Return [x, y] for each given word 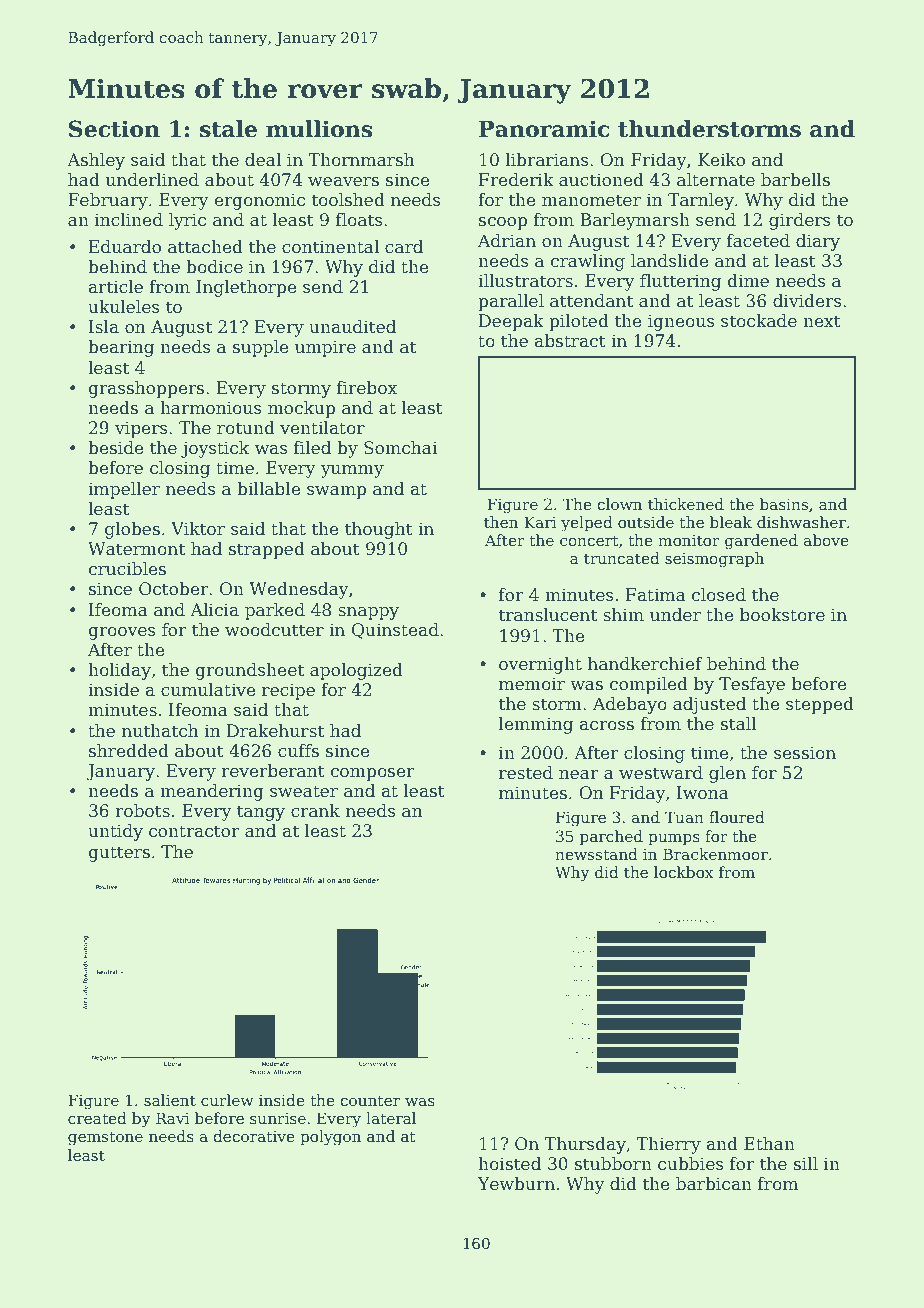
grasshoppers [146, 389]
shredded [129, 751]
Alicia [214, 610]
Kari [540, 522]
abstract [570, 341]
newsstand [596, 854]
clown [619, 504]
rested [526, 773]
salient [170, 1100]
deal [263, 160]
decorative [254, 1136]
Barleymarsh [635, 221]
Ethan [769, 1144]
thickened [686, 504]
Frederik [516, 180]
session [805, 753]
